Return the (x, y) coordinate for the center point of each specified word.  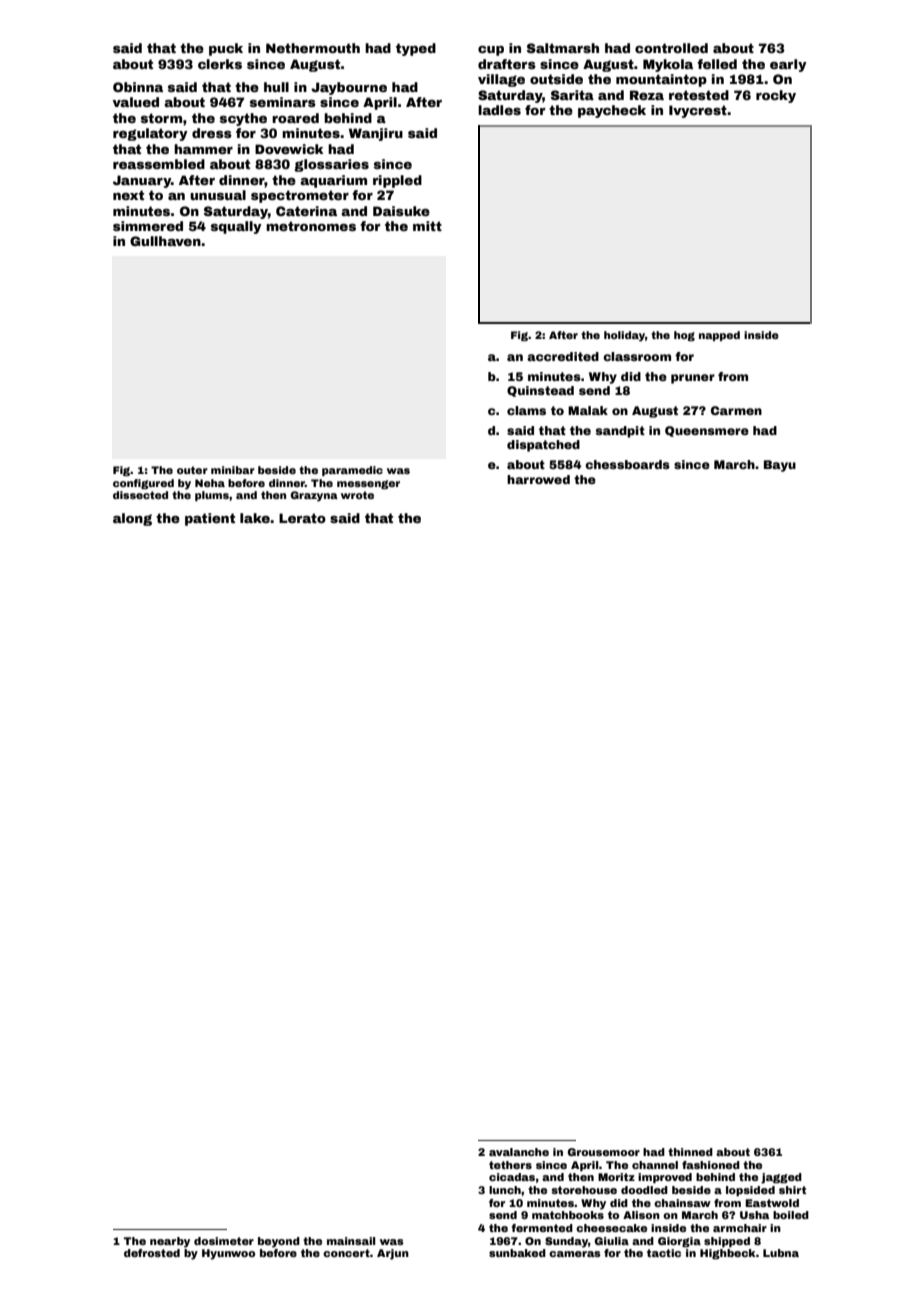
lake (255, 518)
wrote (357, 495)
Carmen (736, 410)
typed (416, 49)
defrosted (152, 1253)
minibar (233, 470)
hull (276, 87)
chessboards (627, 464)
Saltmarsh (563, 48)
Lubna (781, 1253)
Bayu (780, 466)
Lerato (302, 518)
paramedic (352, 471)
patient (210, 519)
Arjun (393, 1254)
